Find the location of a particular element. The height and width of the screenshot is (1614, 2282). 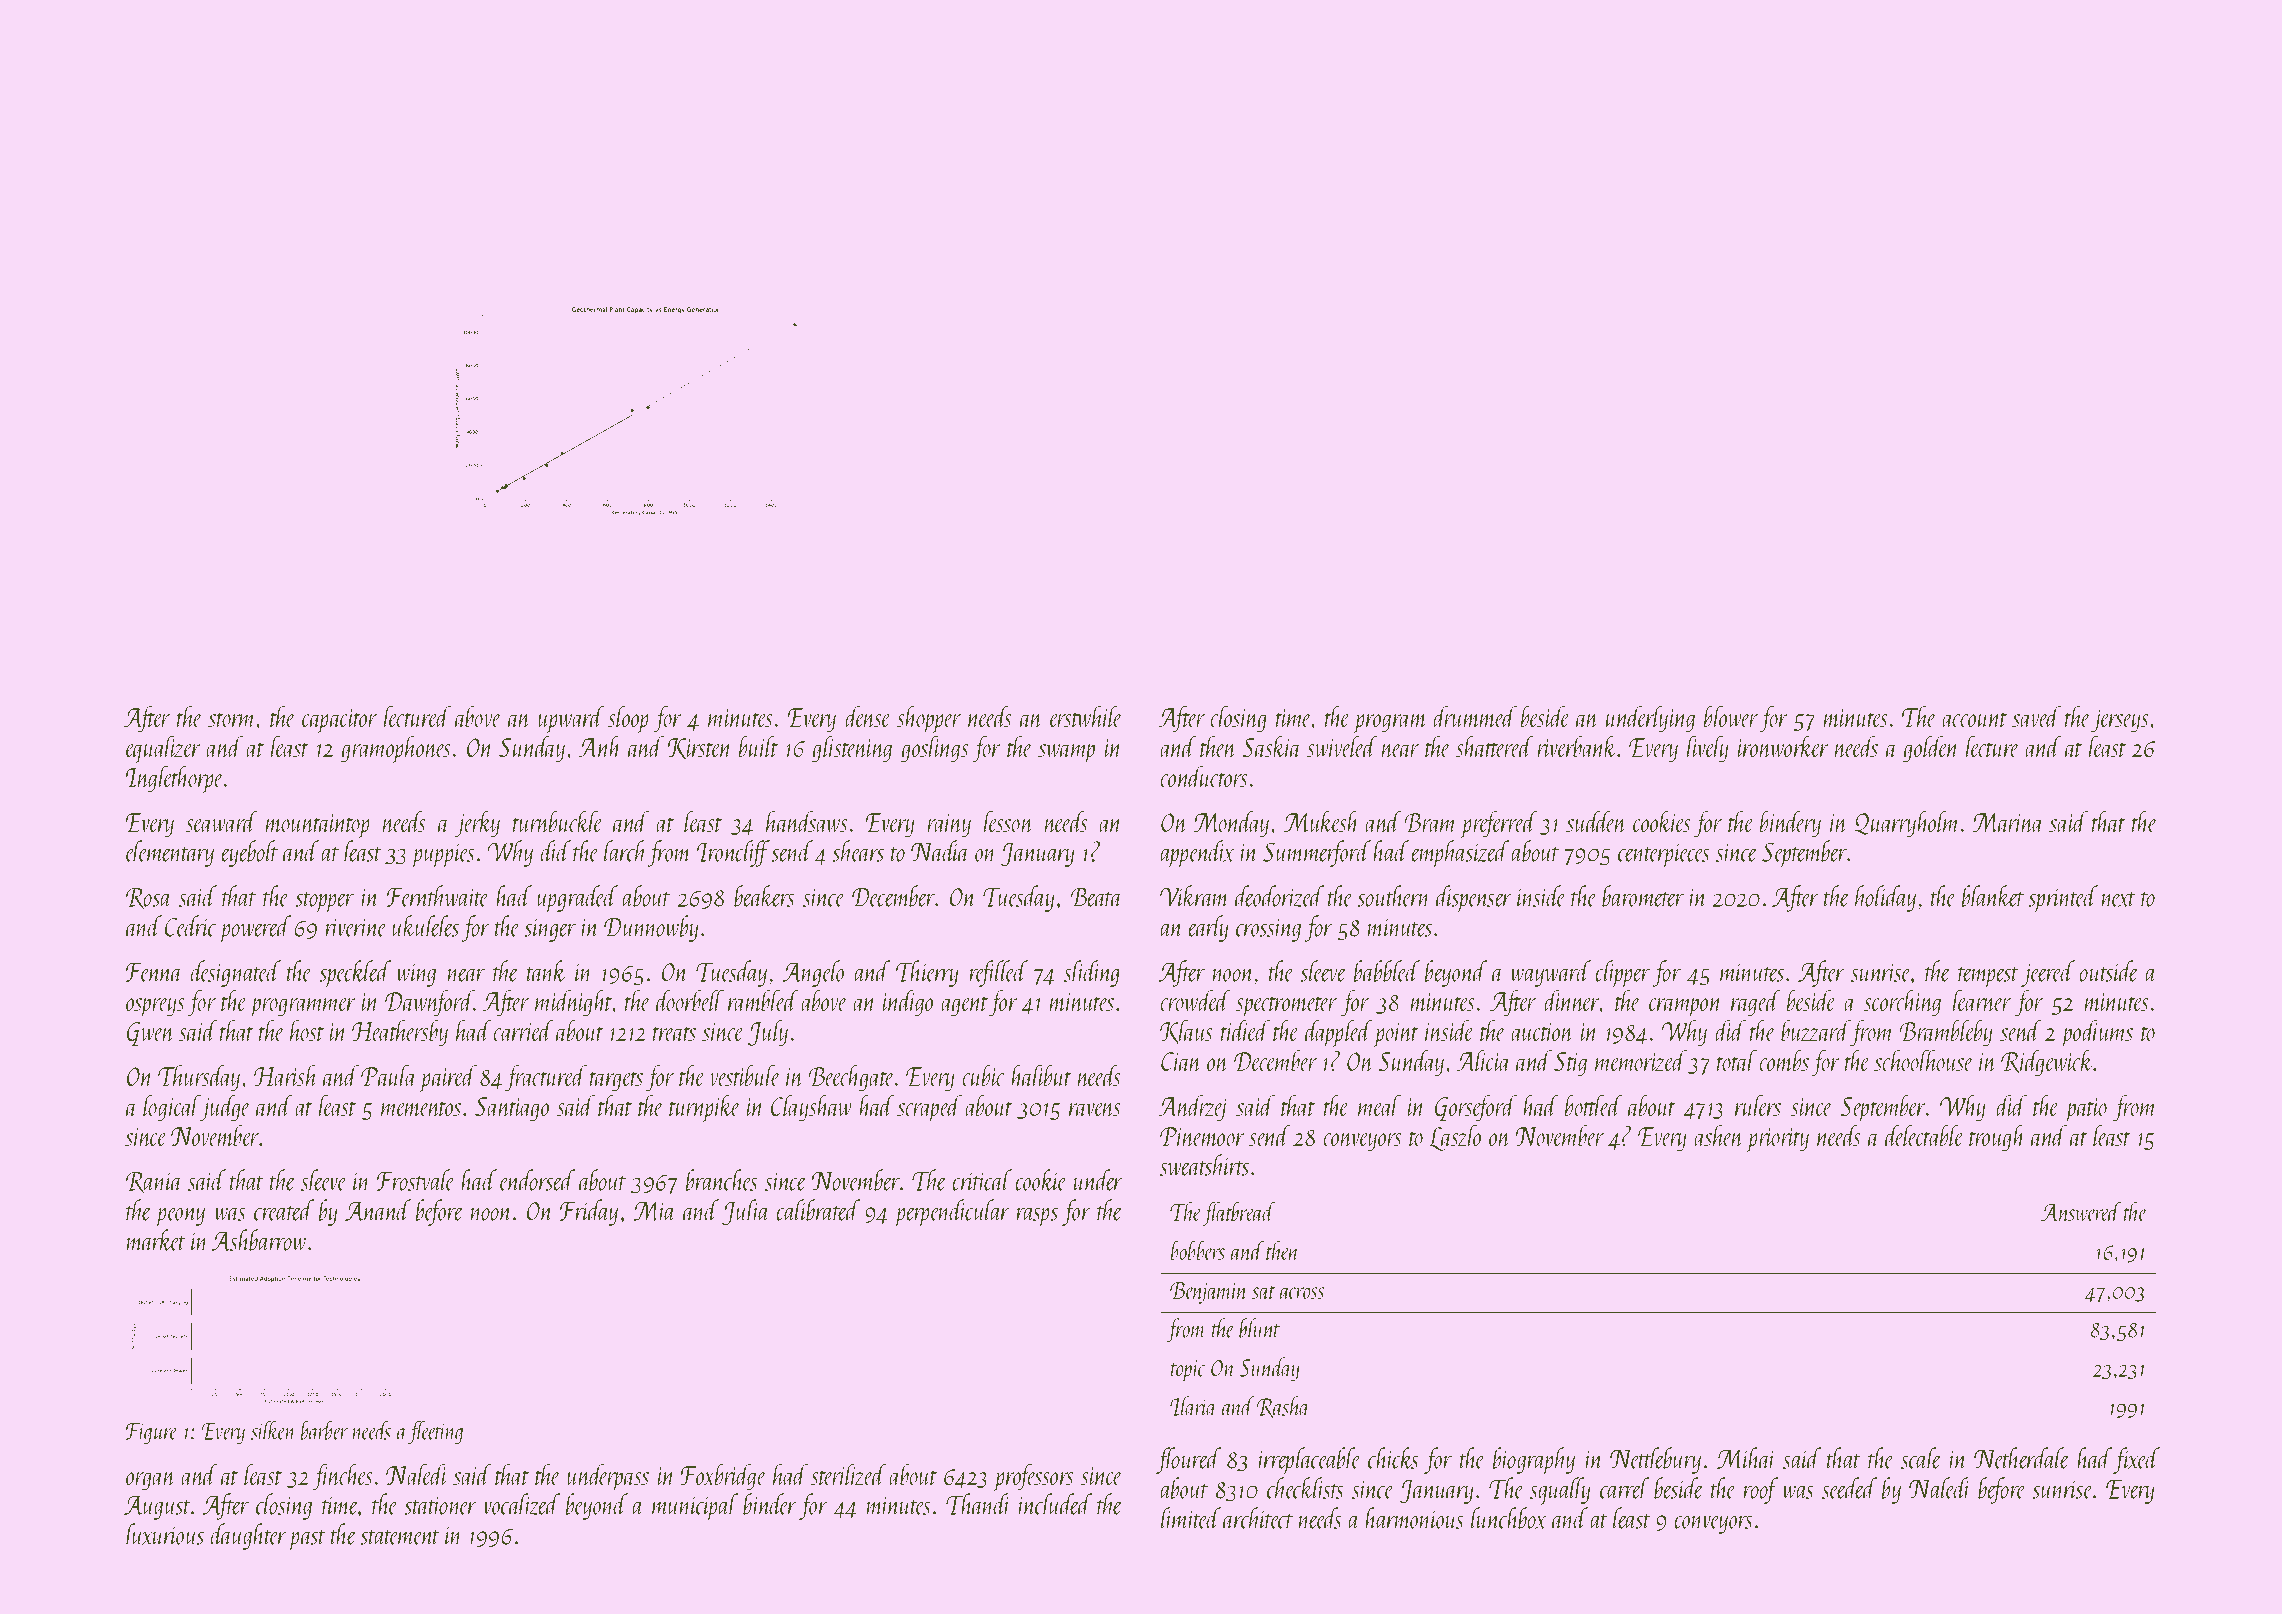

Mia is located at coordinates (654, 1211).
